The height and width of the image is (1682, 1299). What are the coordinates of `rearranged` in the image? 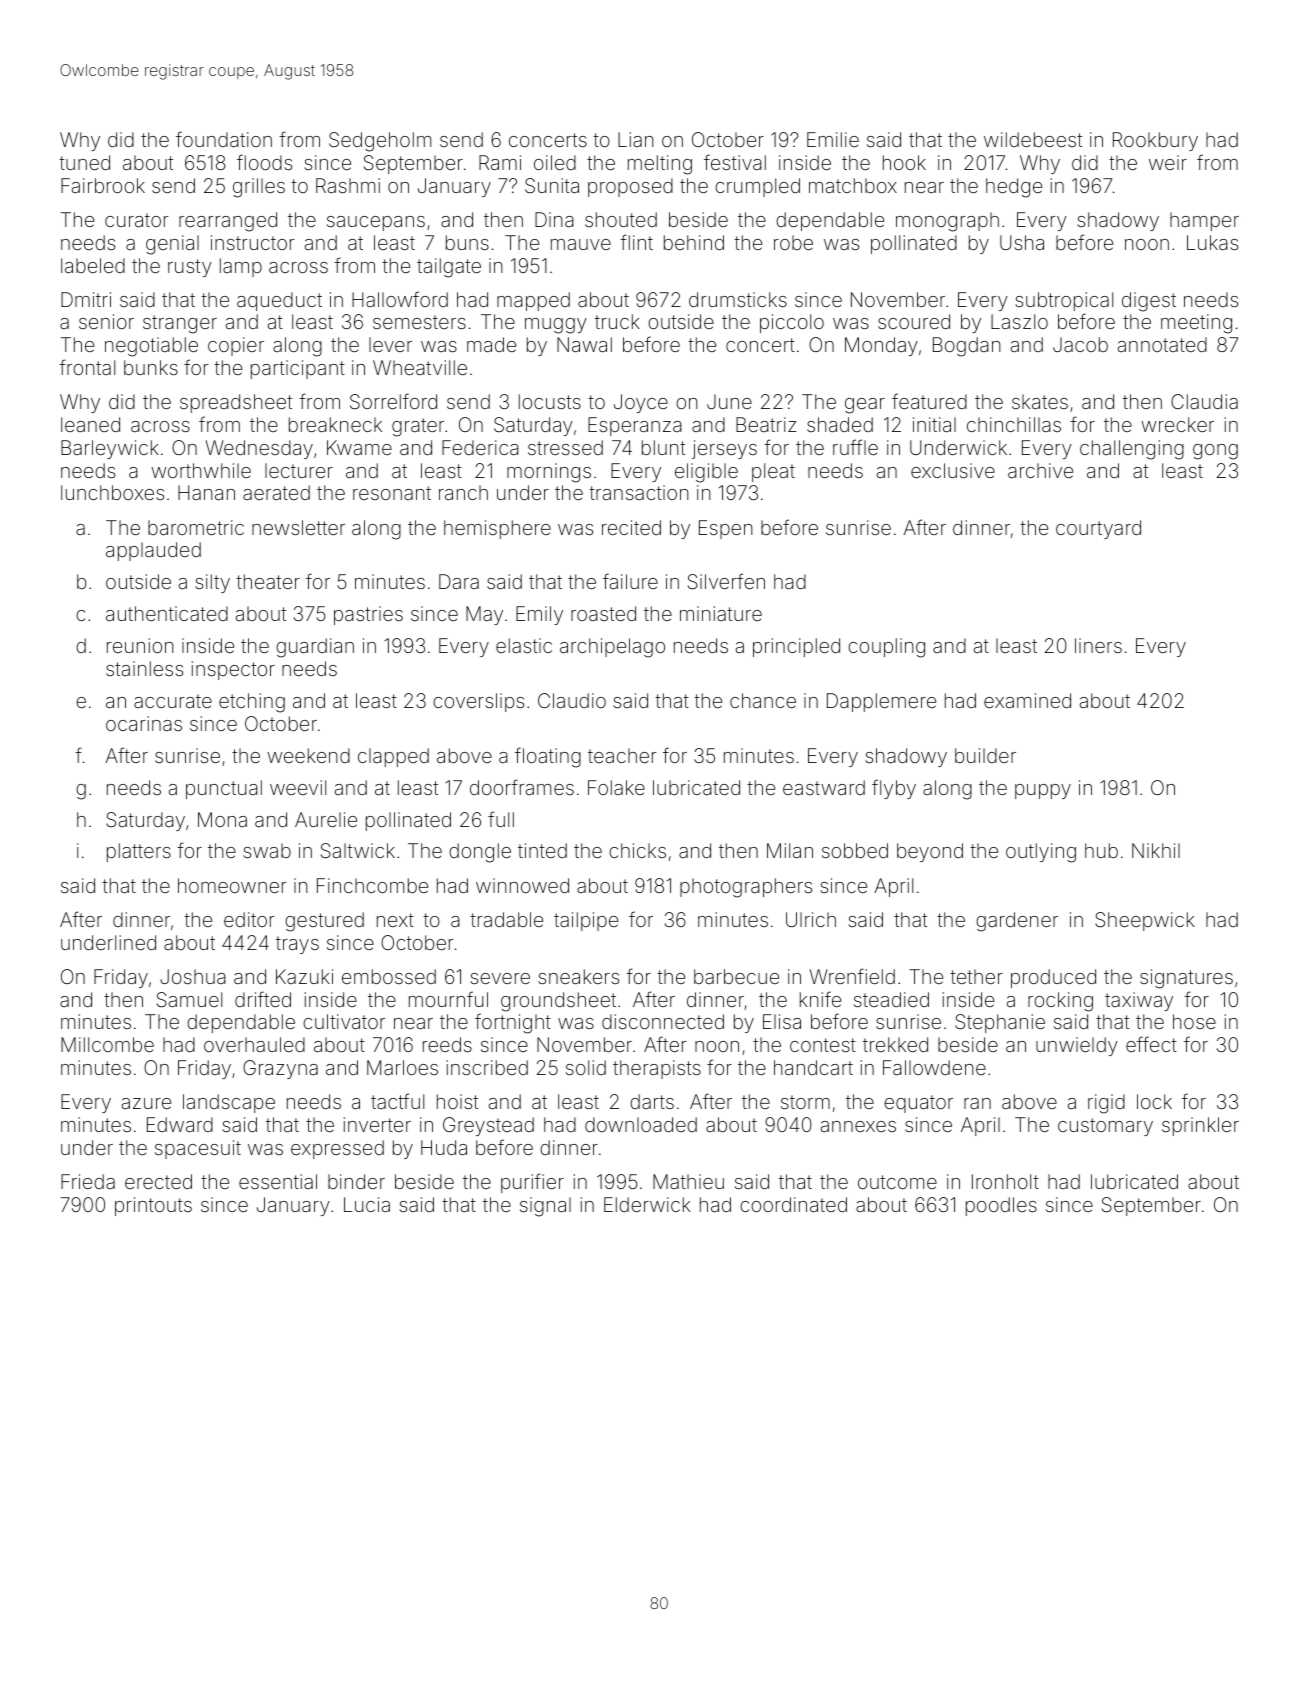 It's located at (228, 222).
